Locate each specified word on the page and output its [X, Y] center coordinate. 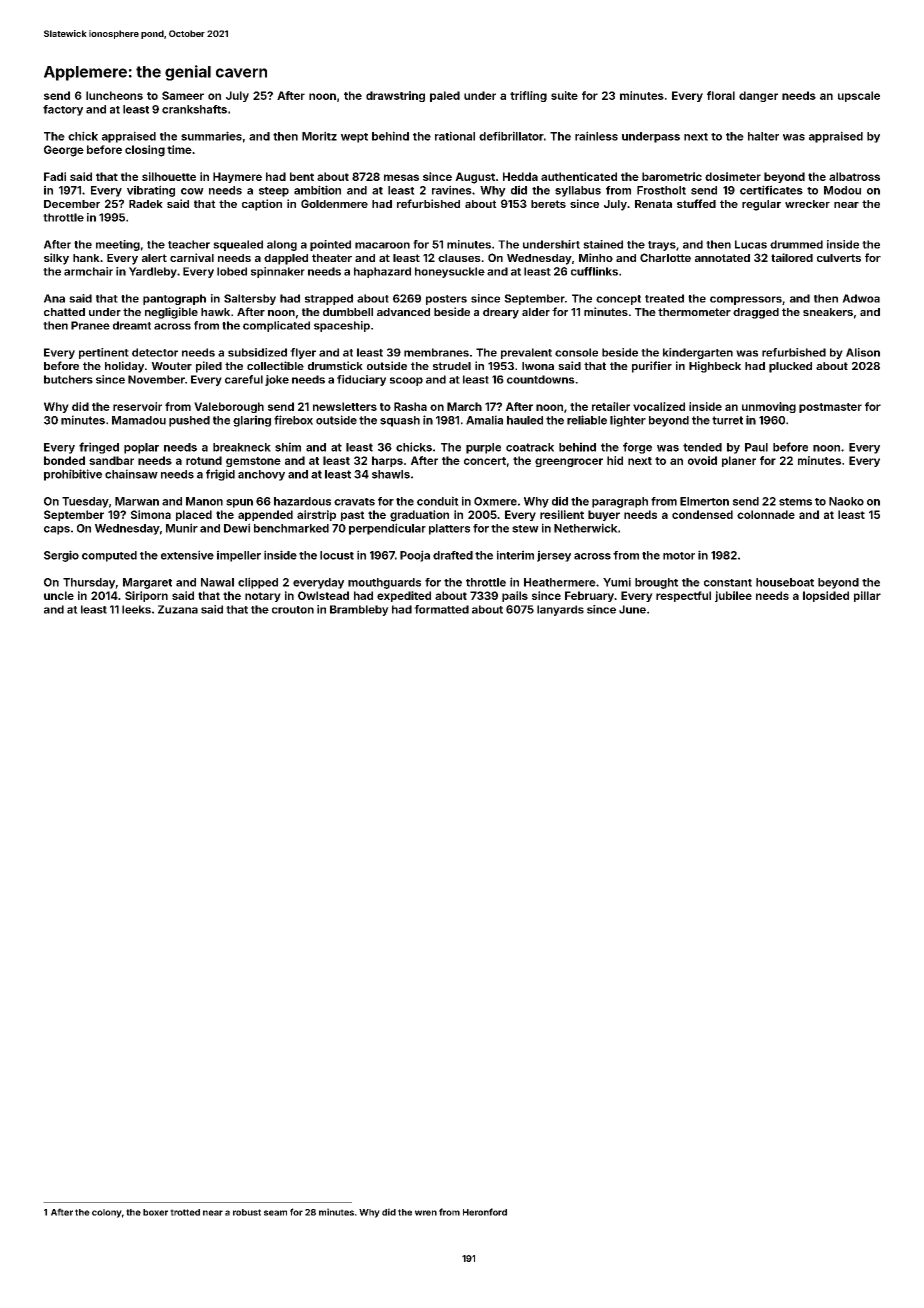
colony [107, 1213]
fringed [99, 448]
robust [247, 1212]
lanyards [560, 610]
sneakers [828, 312]
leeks [136, 609]
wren [426, 1213]
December [72, 204]
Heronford [485, 1212]
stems [795, 502]
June [632, 609]
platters [449, 529]
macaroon [382, 245]
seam [275, 1213]
